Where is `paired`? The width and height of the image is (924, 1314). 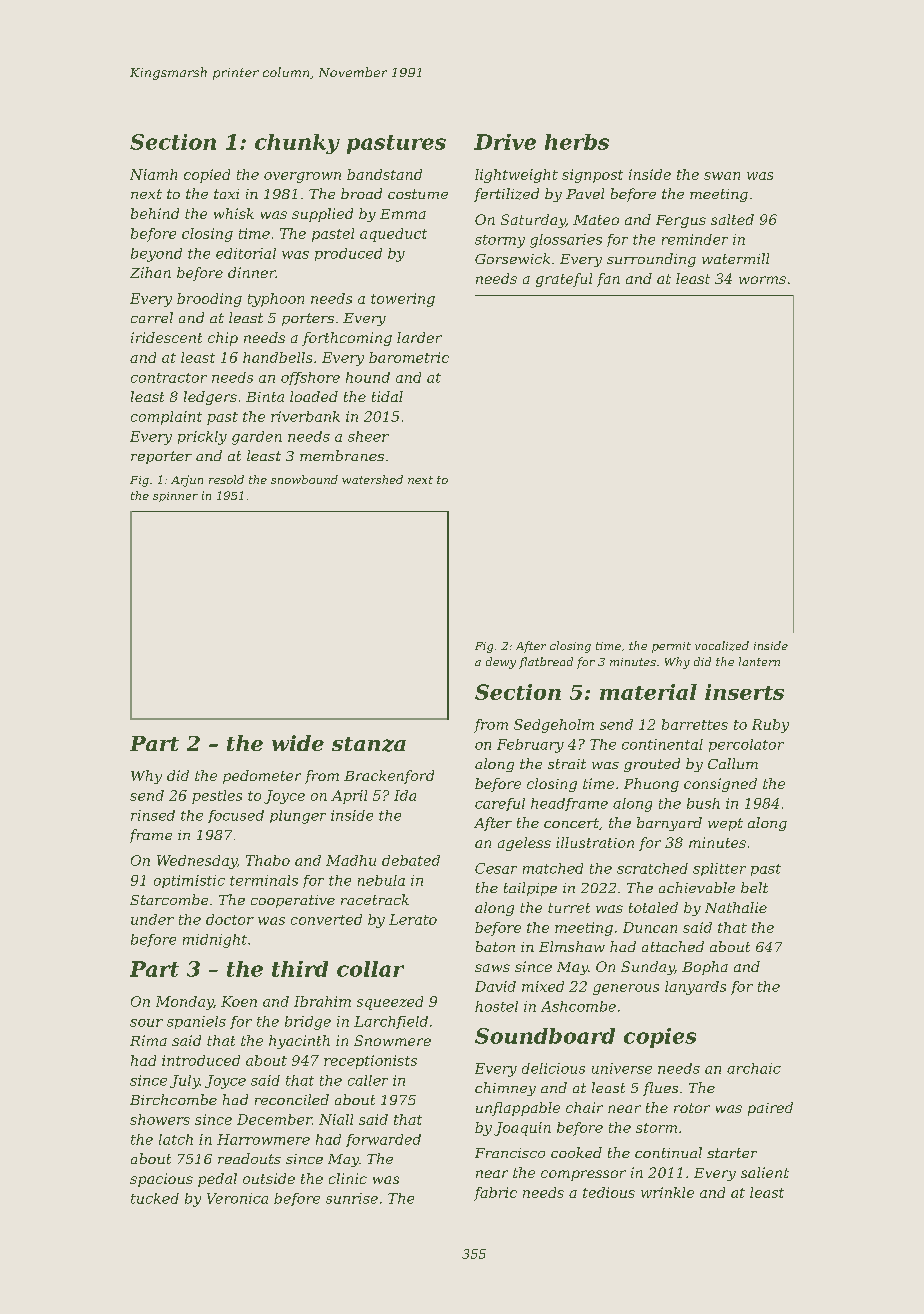
paired is located at coordinates (770, 1109).
